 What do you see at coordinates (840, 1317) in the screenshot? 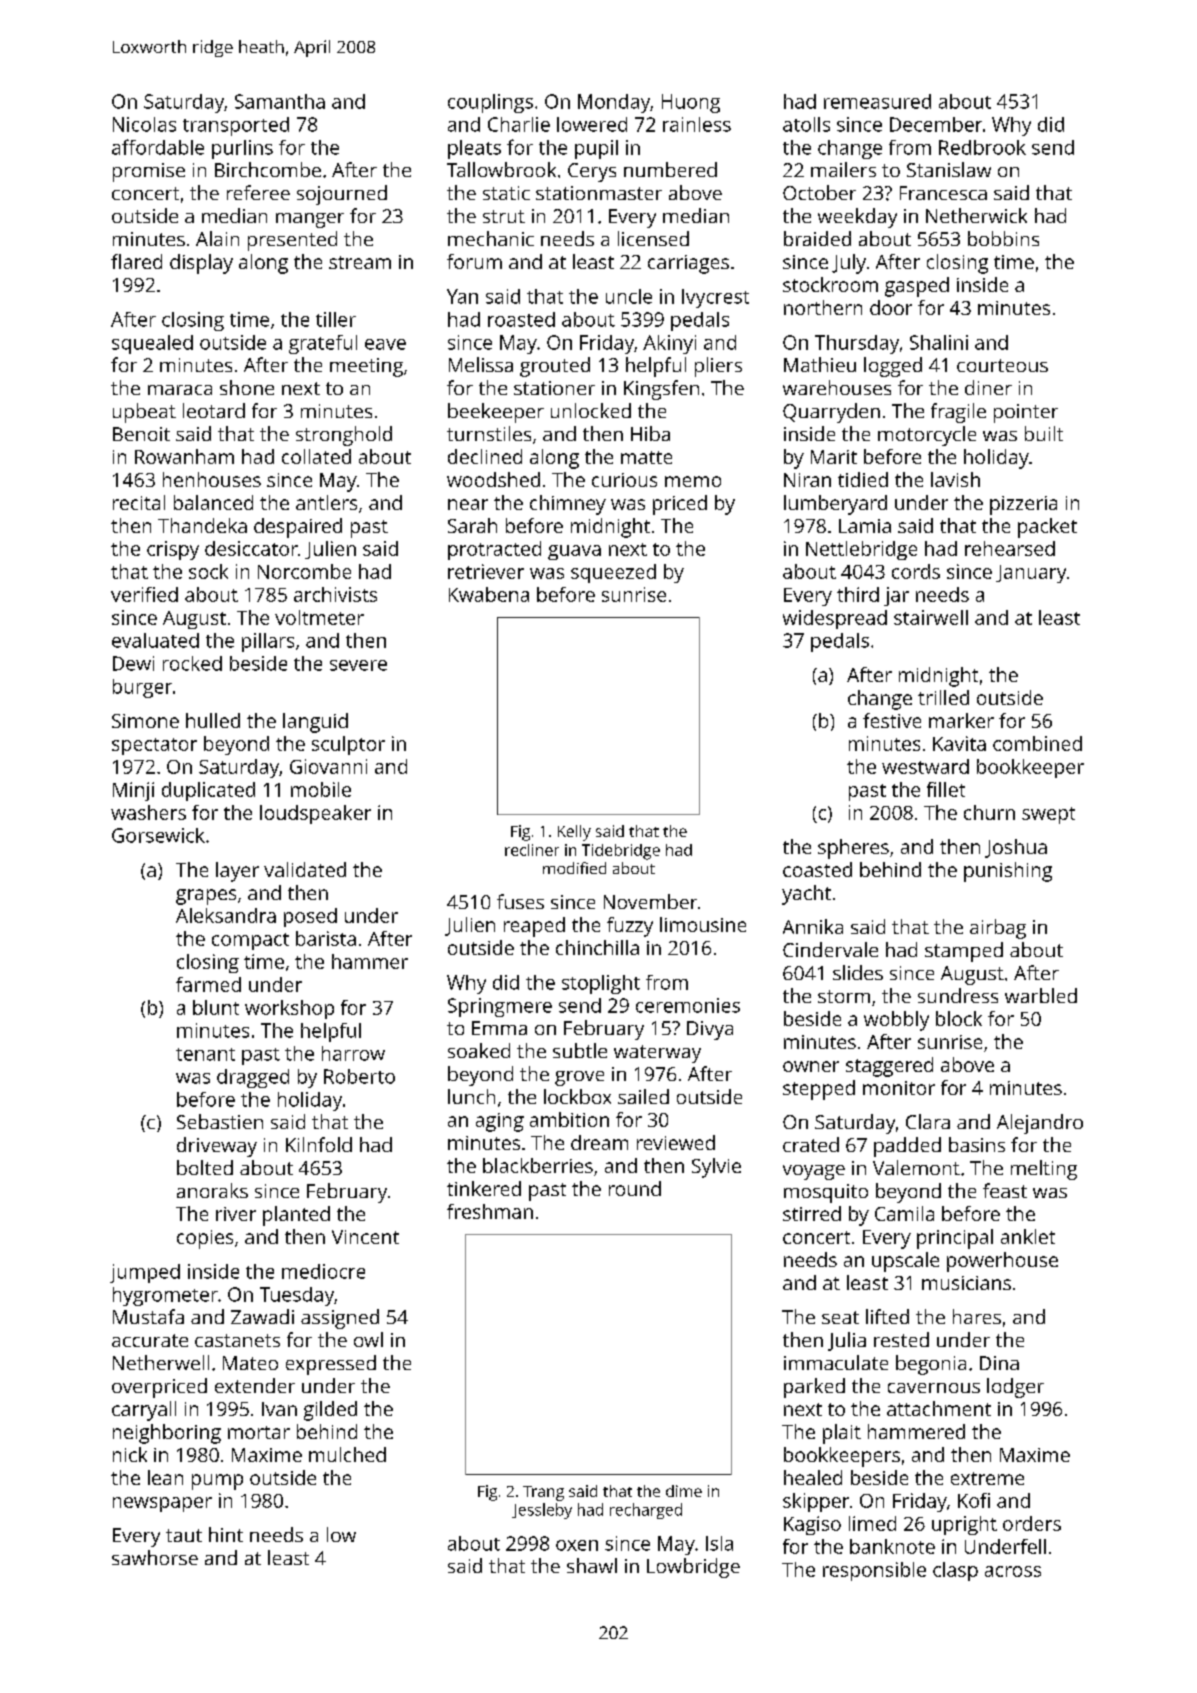
I see `seat` at bounding box center [840, 1317].
